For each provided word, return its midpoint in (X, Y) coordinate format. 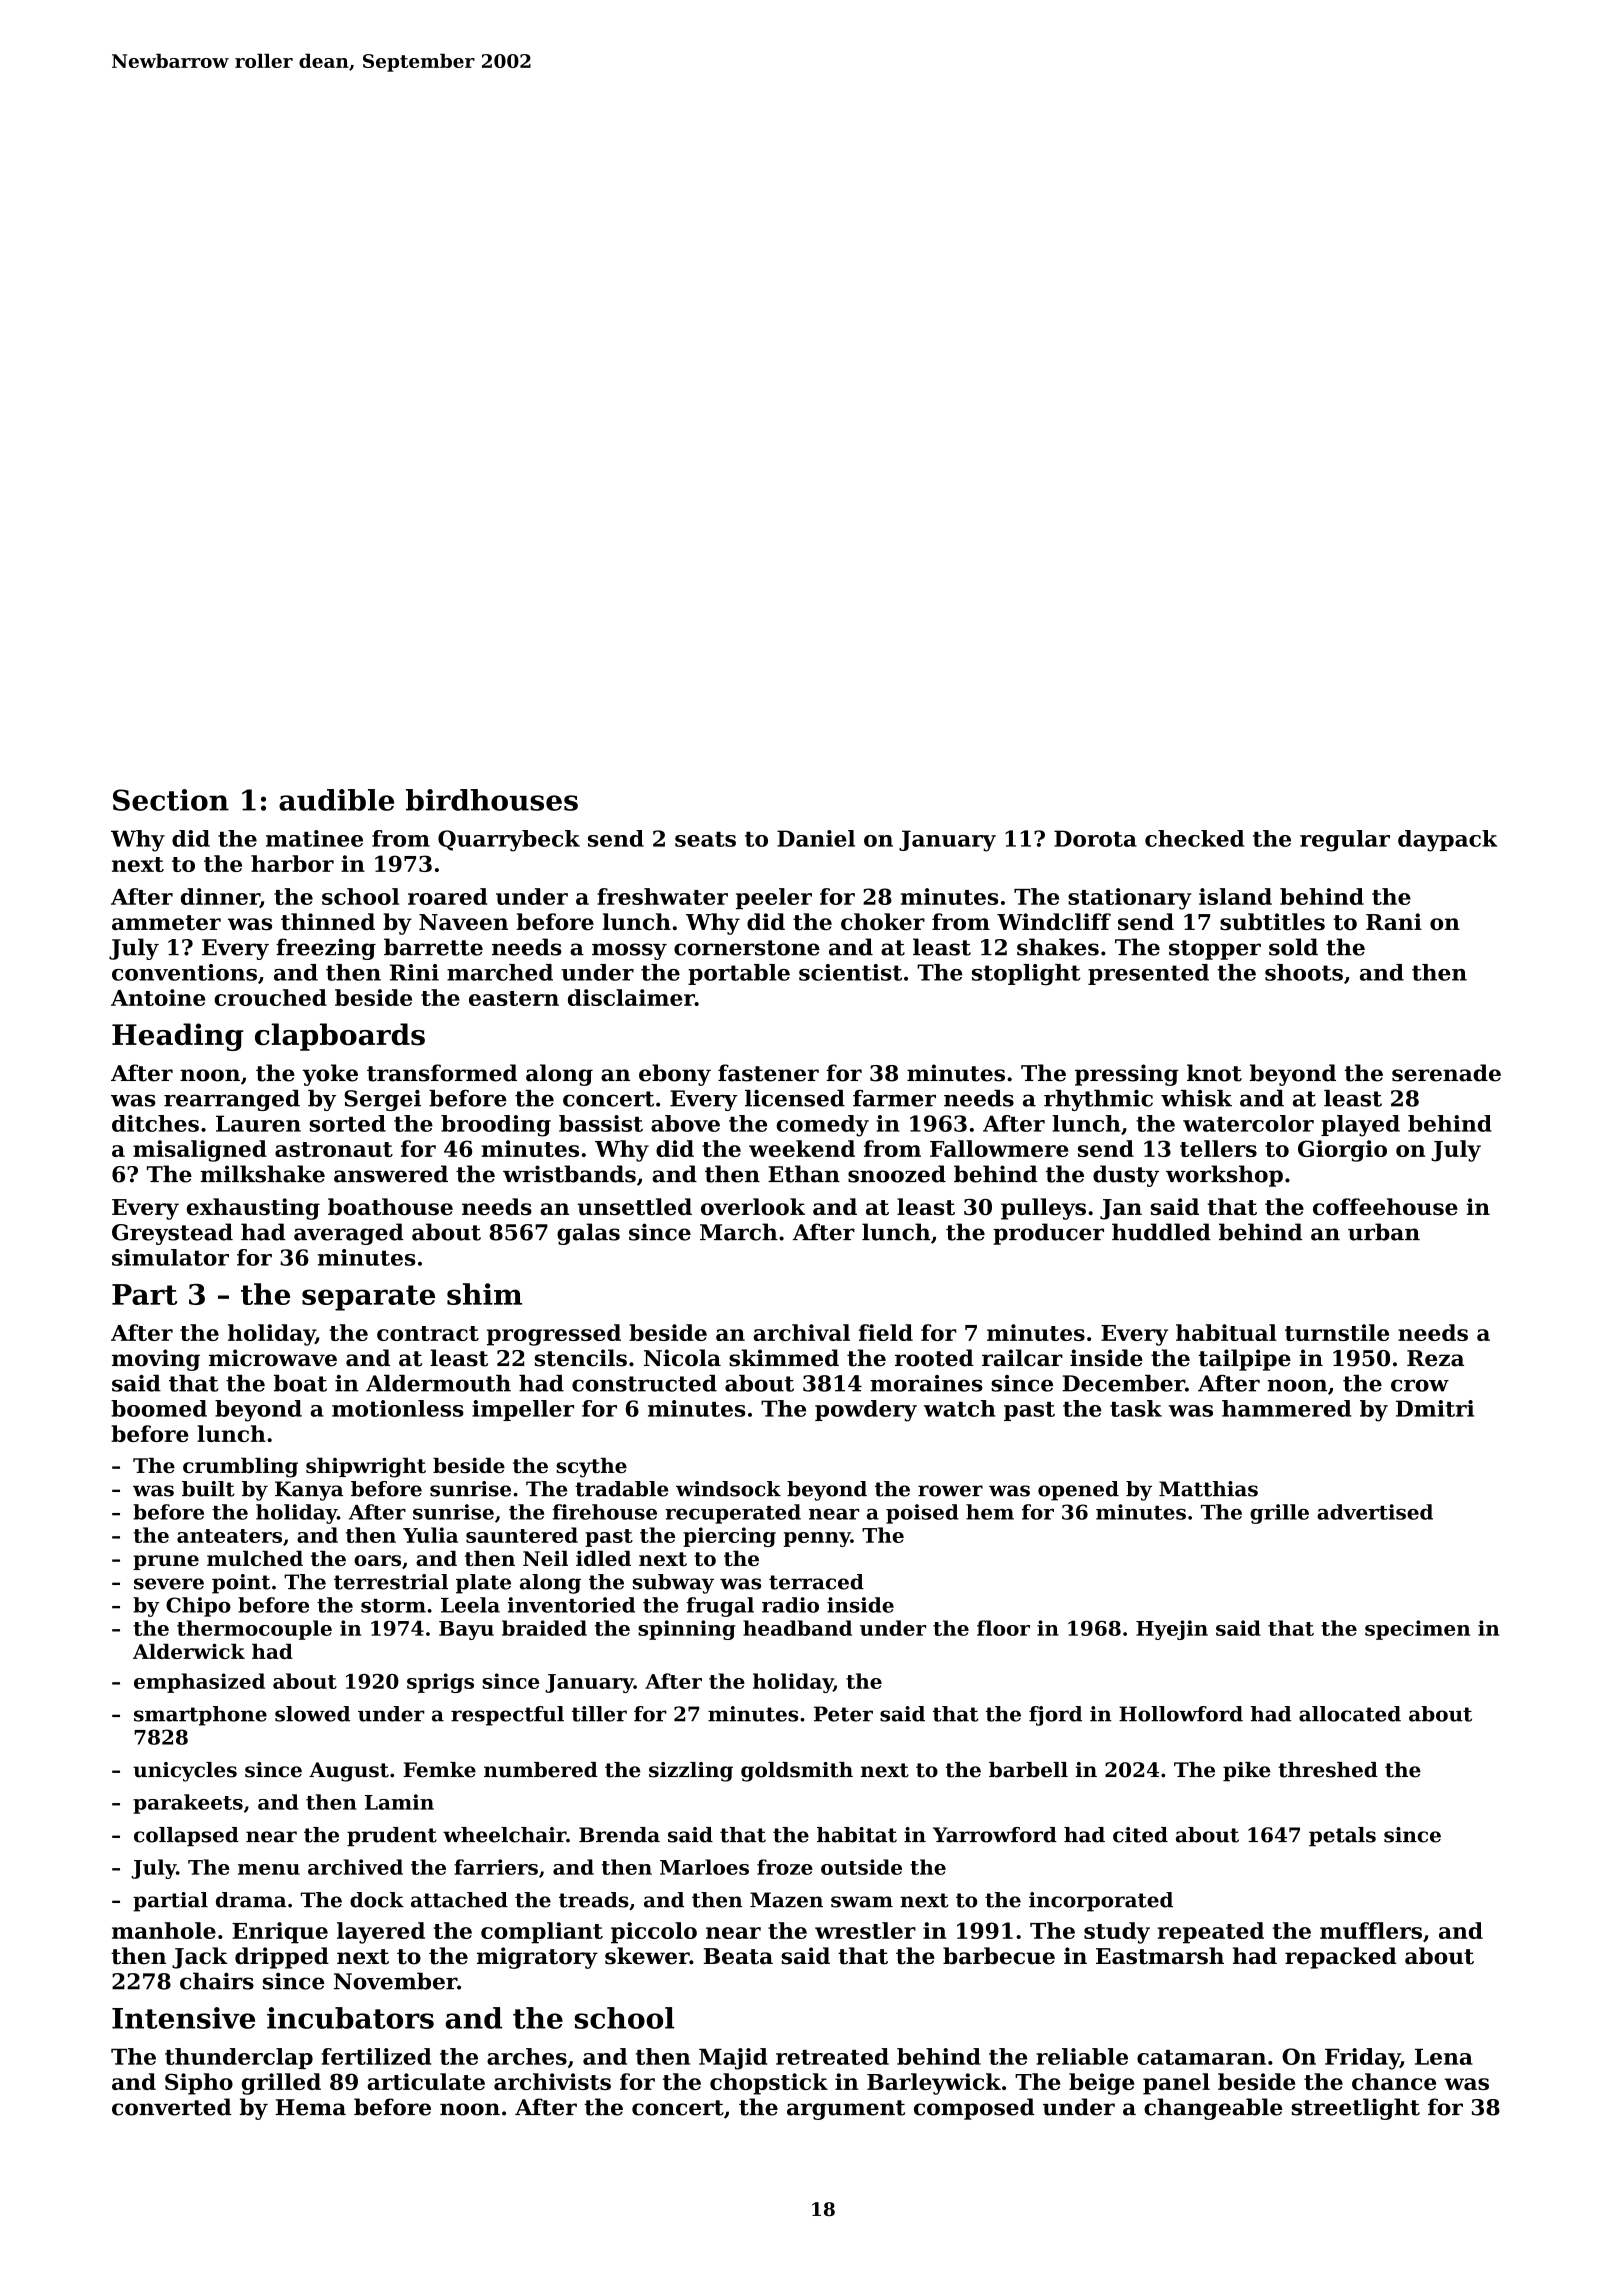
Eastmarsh (1160, 1956)
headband (797, 1628)
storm (393, 1606)
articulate (426, 2081)
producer (1048, 1234)
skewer (647, 1956)
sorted (348, 1123)
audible (336, 800)
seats (705, 839)
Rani (1394, 921)
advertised (1375, 1512)
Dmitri (1435, 1408)
